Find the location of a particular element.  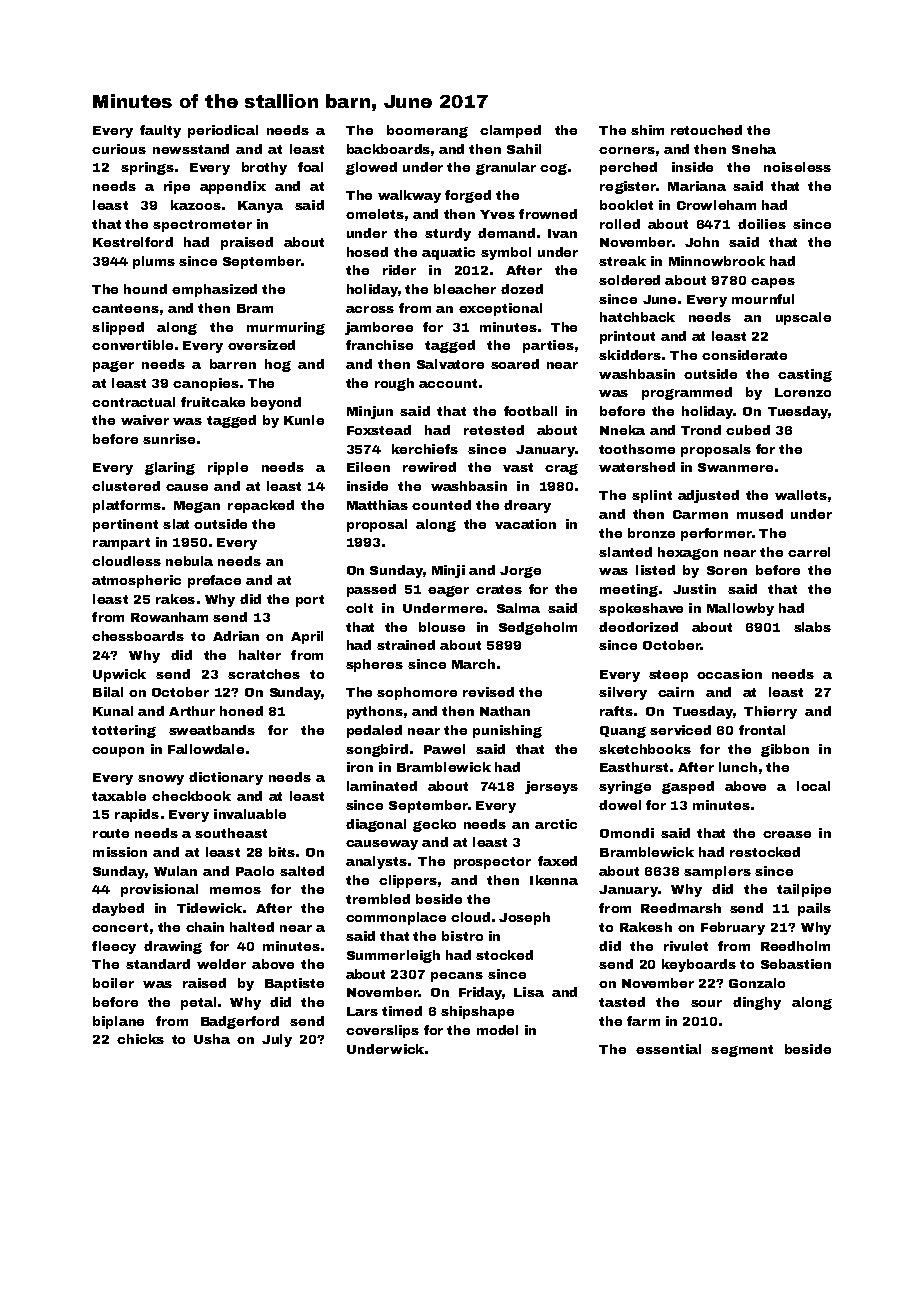

timed is located at coordinates (402, 1011).
